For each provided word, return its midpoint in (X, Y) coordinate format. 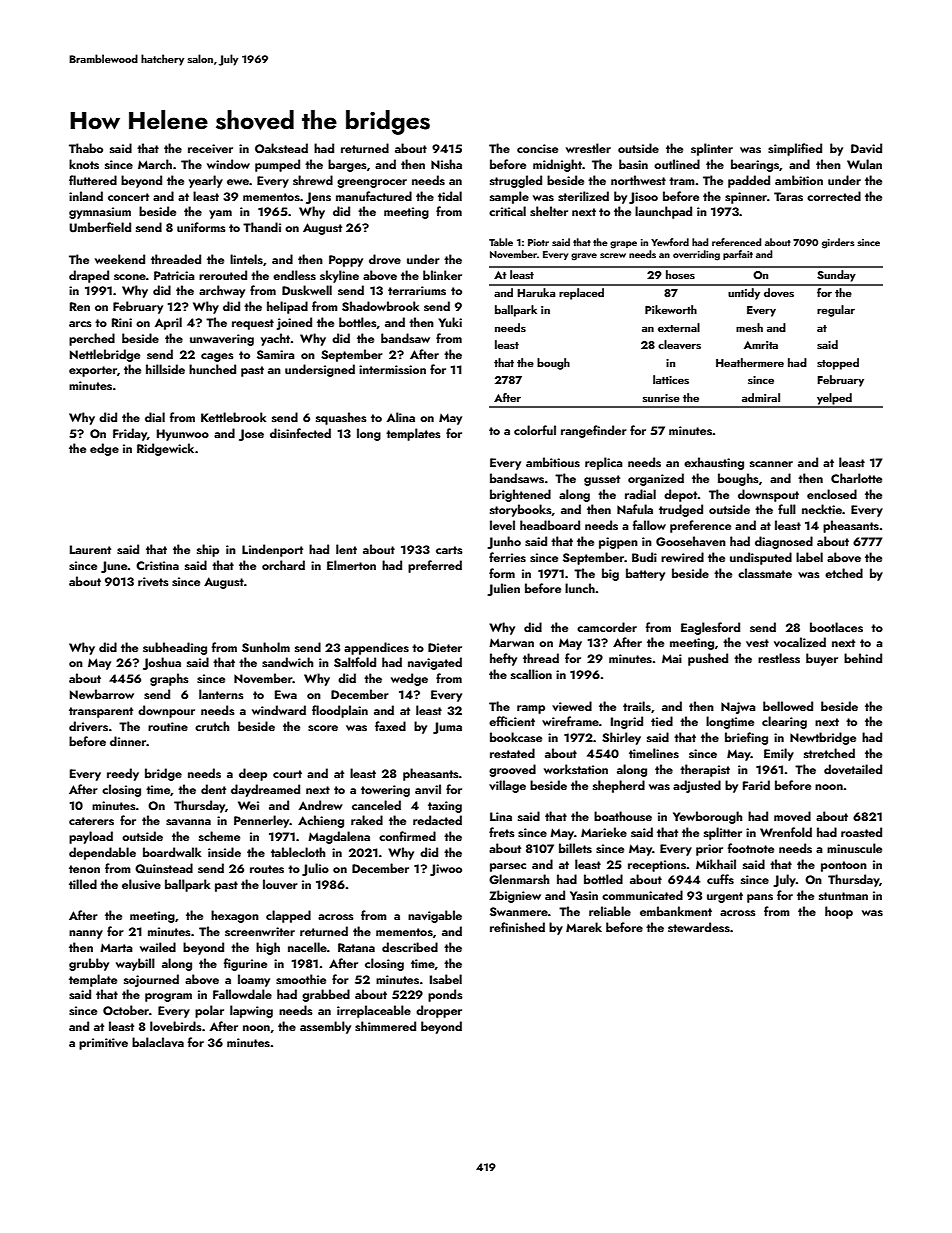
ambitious (553, 462)
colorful (535, 430)
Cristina (157, 565)
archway (222, 291)
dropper (439, 1011)
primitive (103, 1044)
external (679, 327)
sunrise (661, 398)
